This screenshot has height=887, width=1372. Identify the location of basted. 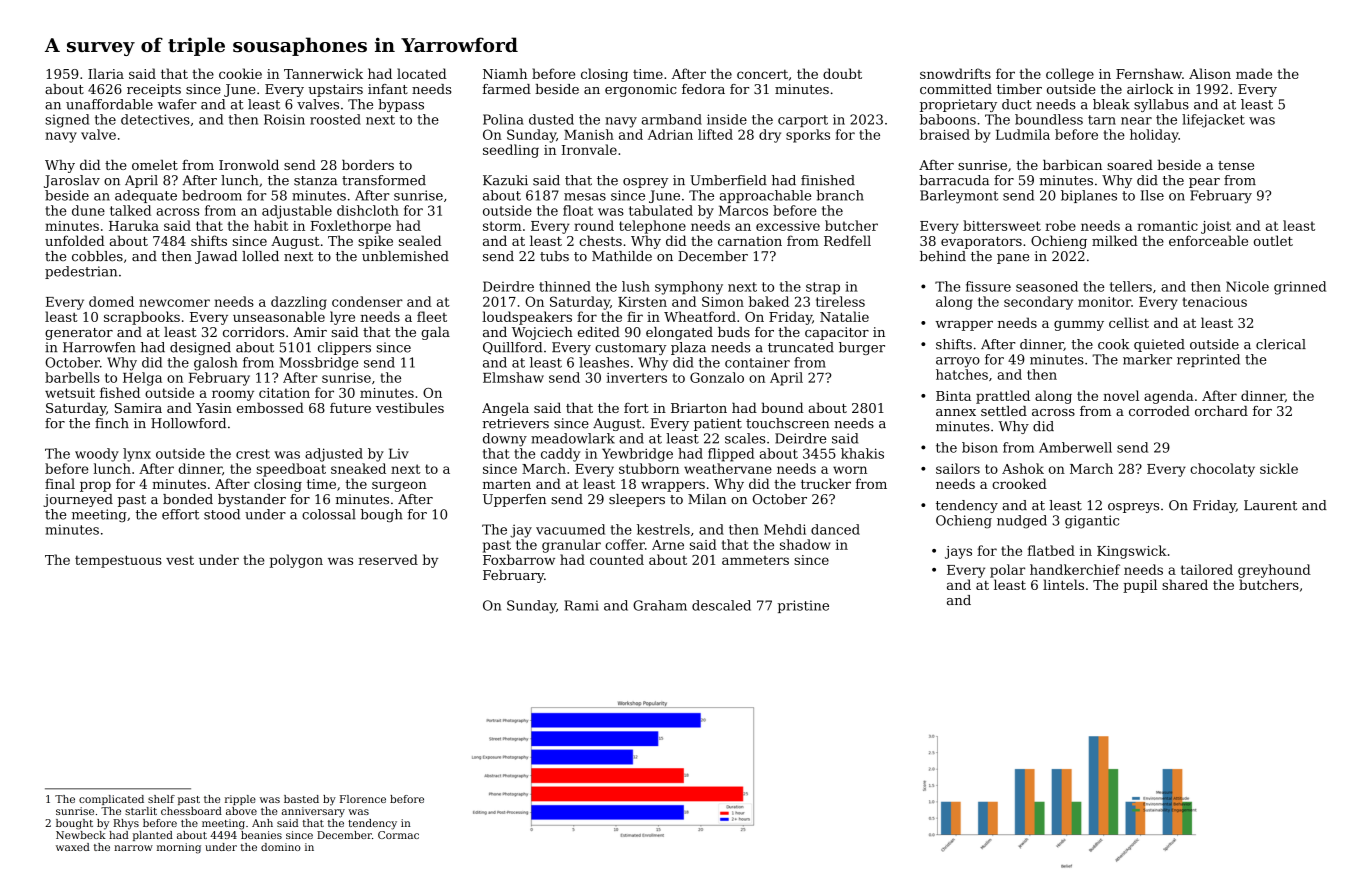
(301, 799).
